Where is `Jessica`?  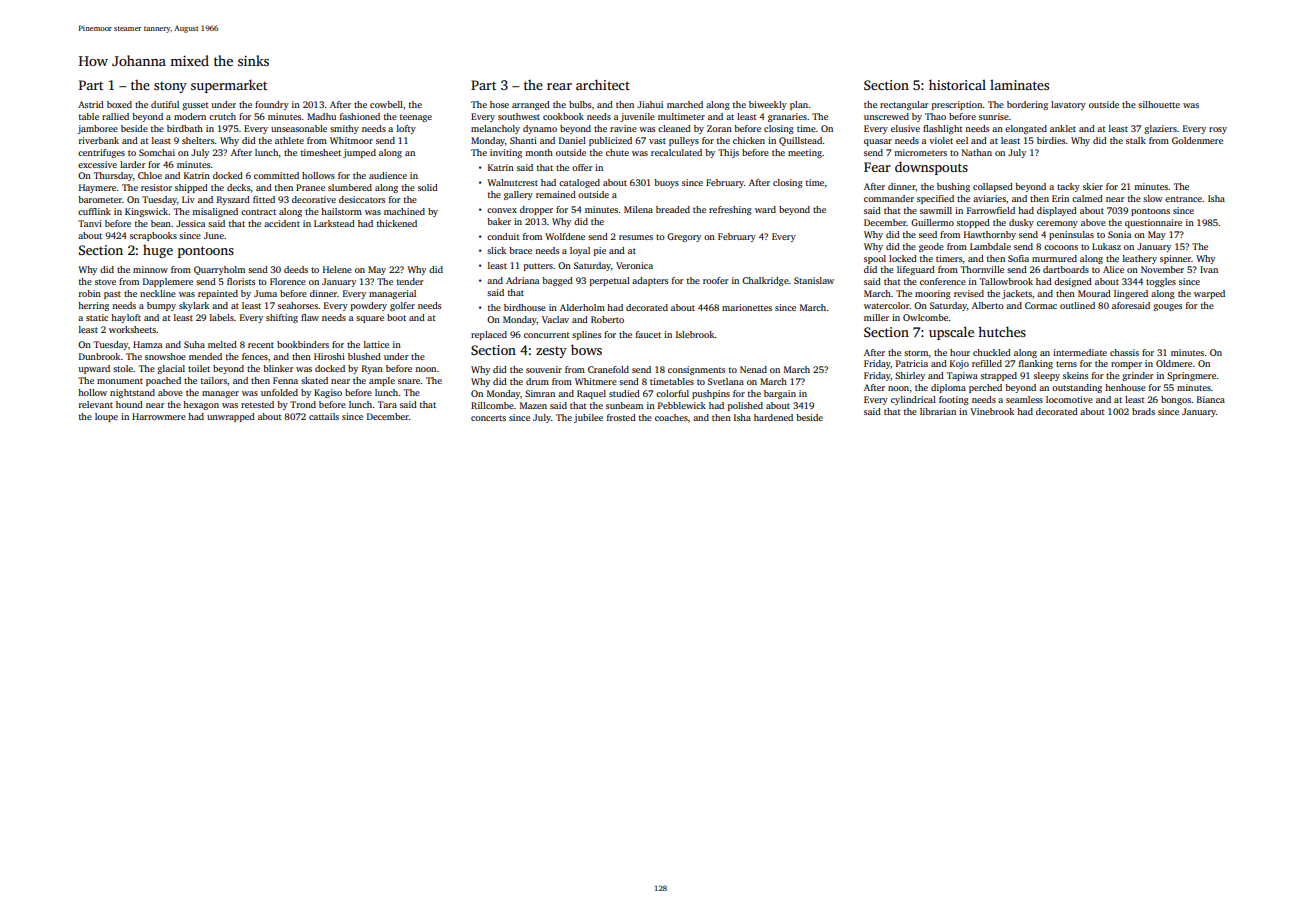 Jessica is located at coordinates (190, 223).
